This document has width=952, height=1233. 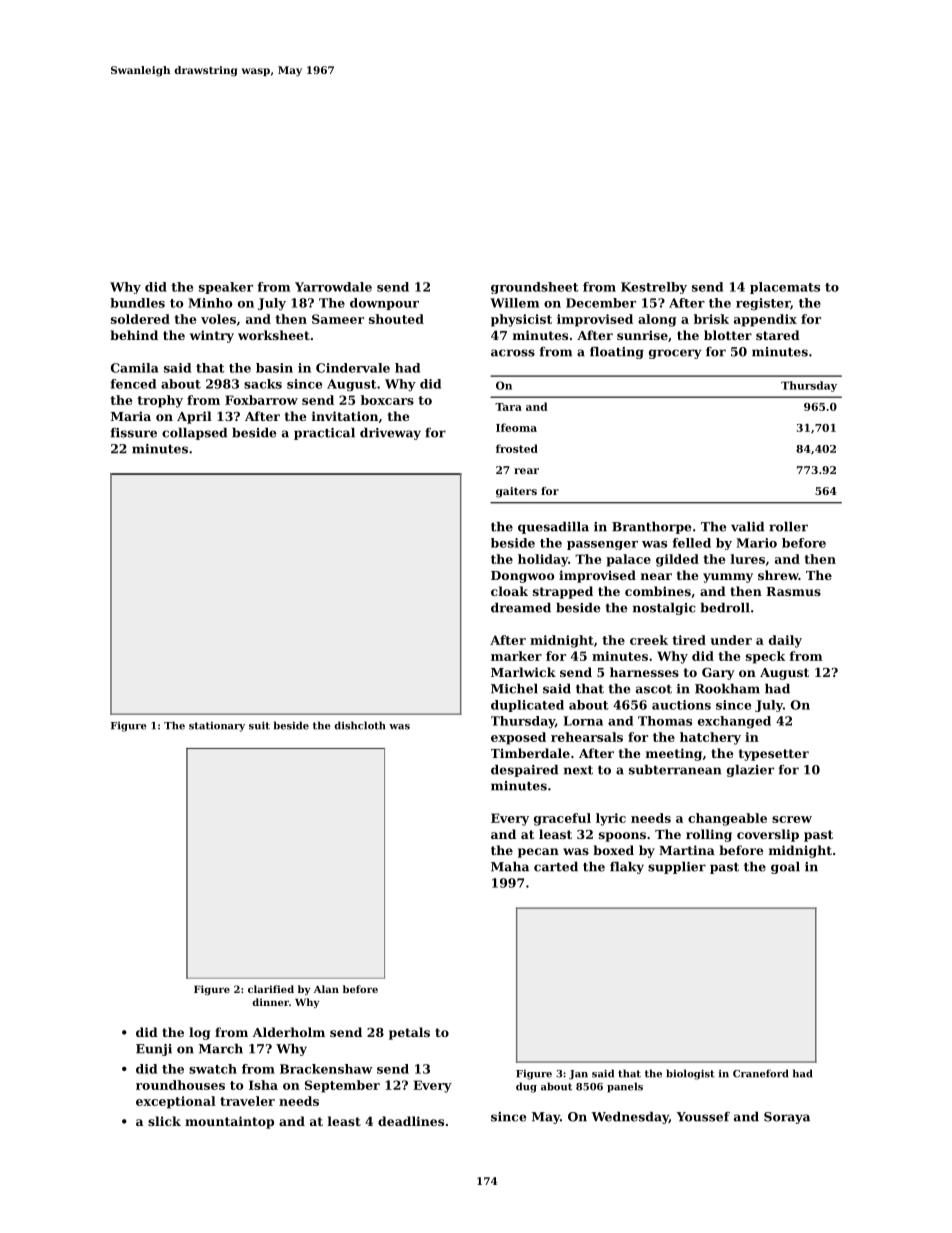 I want to click on placemats, so click(x=785, y=288).
